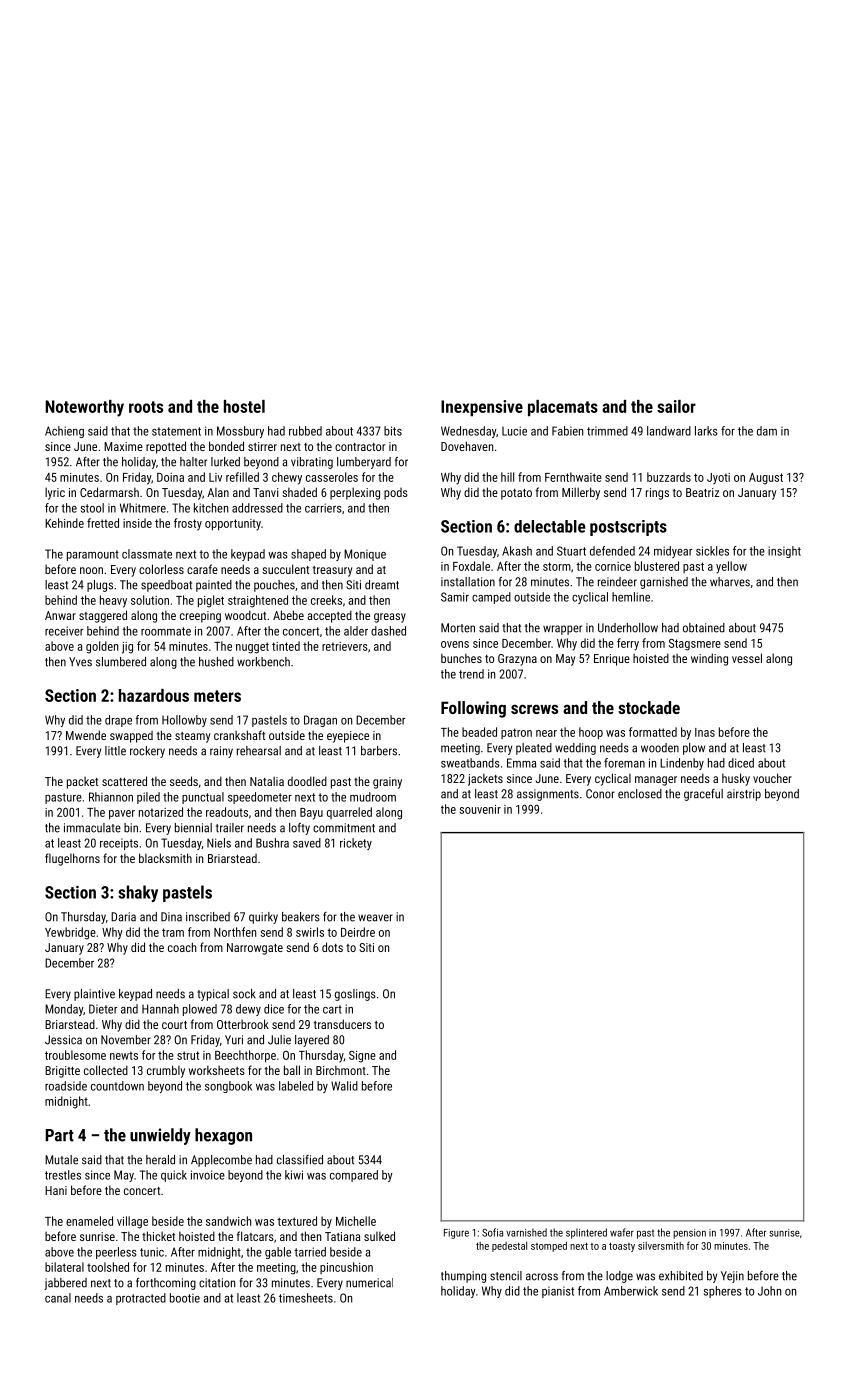 The image size is (849, 1400). Describe the element at coordinates (558, 1292) in the image. I see `pianist` at that location.
